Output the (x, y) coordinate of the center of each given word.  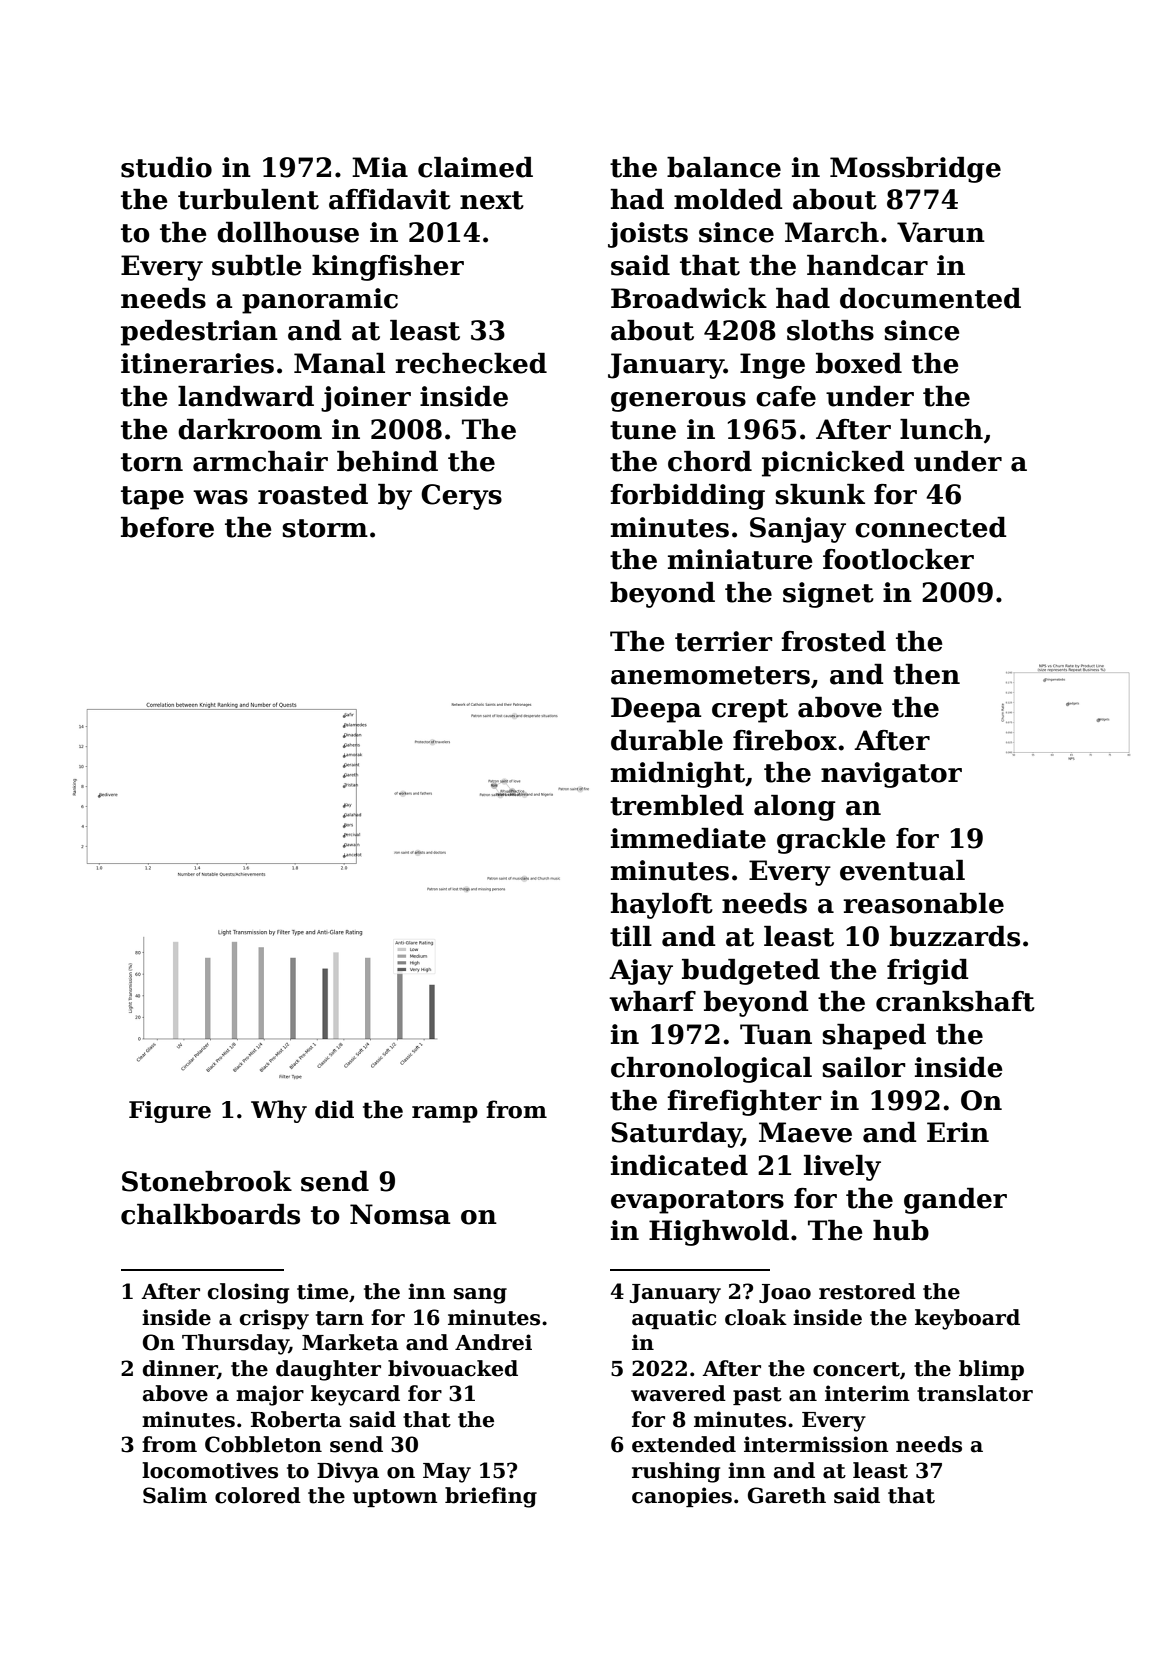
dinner (180, 1369)
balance (724, 167)
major (270, 1395)
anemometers (710, 675)
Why (279, 1111)
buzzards (955, 936)
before (167, 527)
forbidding (687, 497)
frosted (833, 641)
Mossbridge (915, 170)
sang (480, 1296)
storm (325, 528)
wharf (652, 1001)
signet (828, 595)
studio (166, 167)
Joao (785, 1293)
